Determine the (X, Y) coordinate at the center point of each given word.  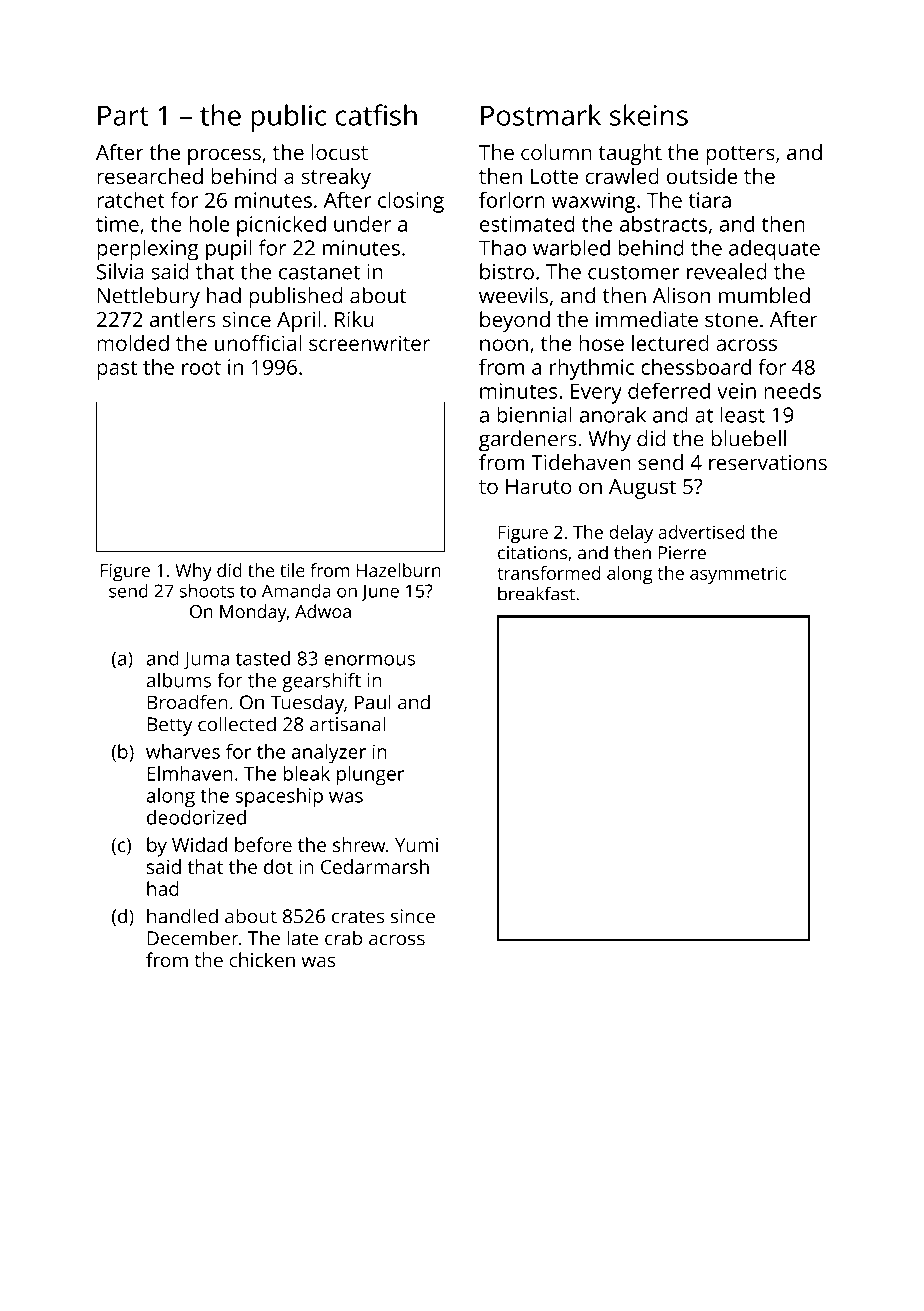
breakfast (536, 593)
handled (182, 916)
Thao (502, 247)
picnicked (281, 226)
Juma (206, 660)
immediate (647, 319)
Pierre (682, 553)
